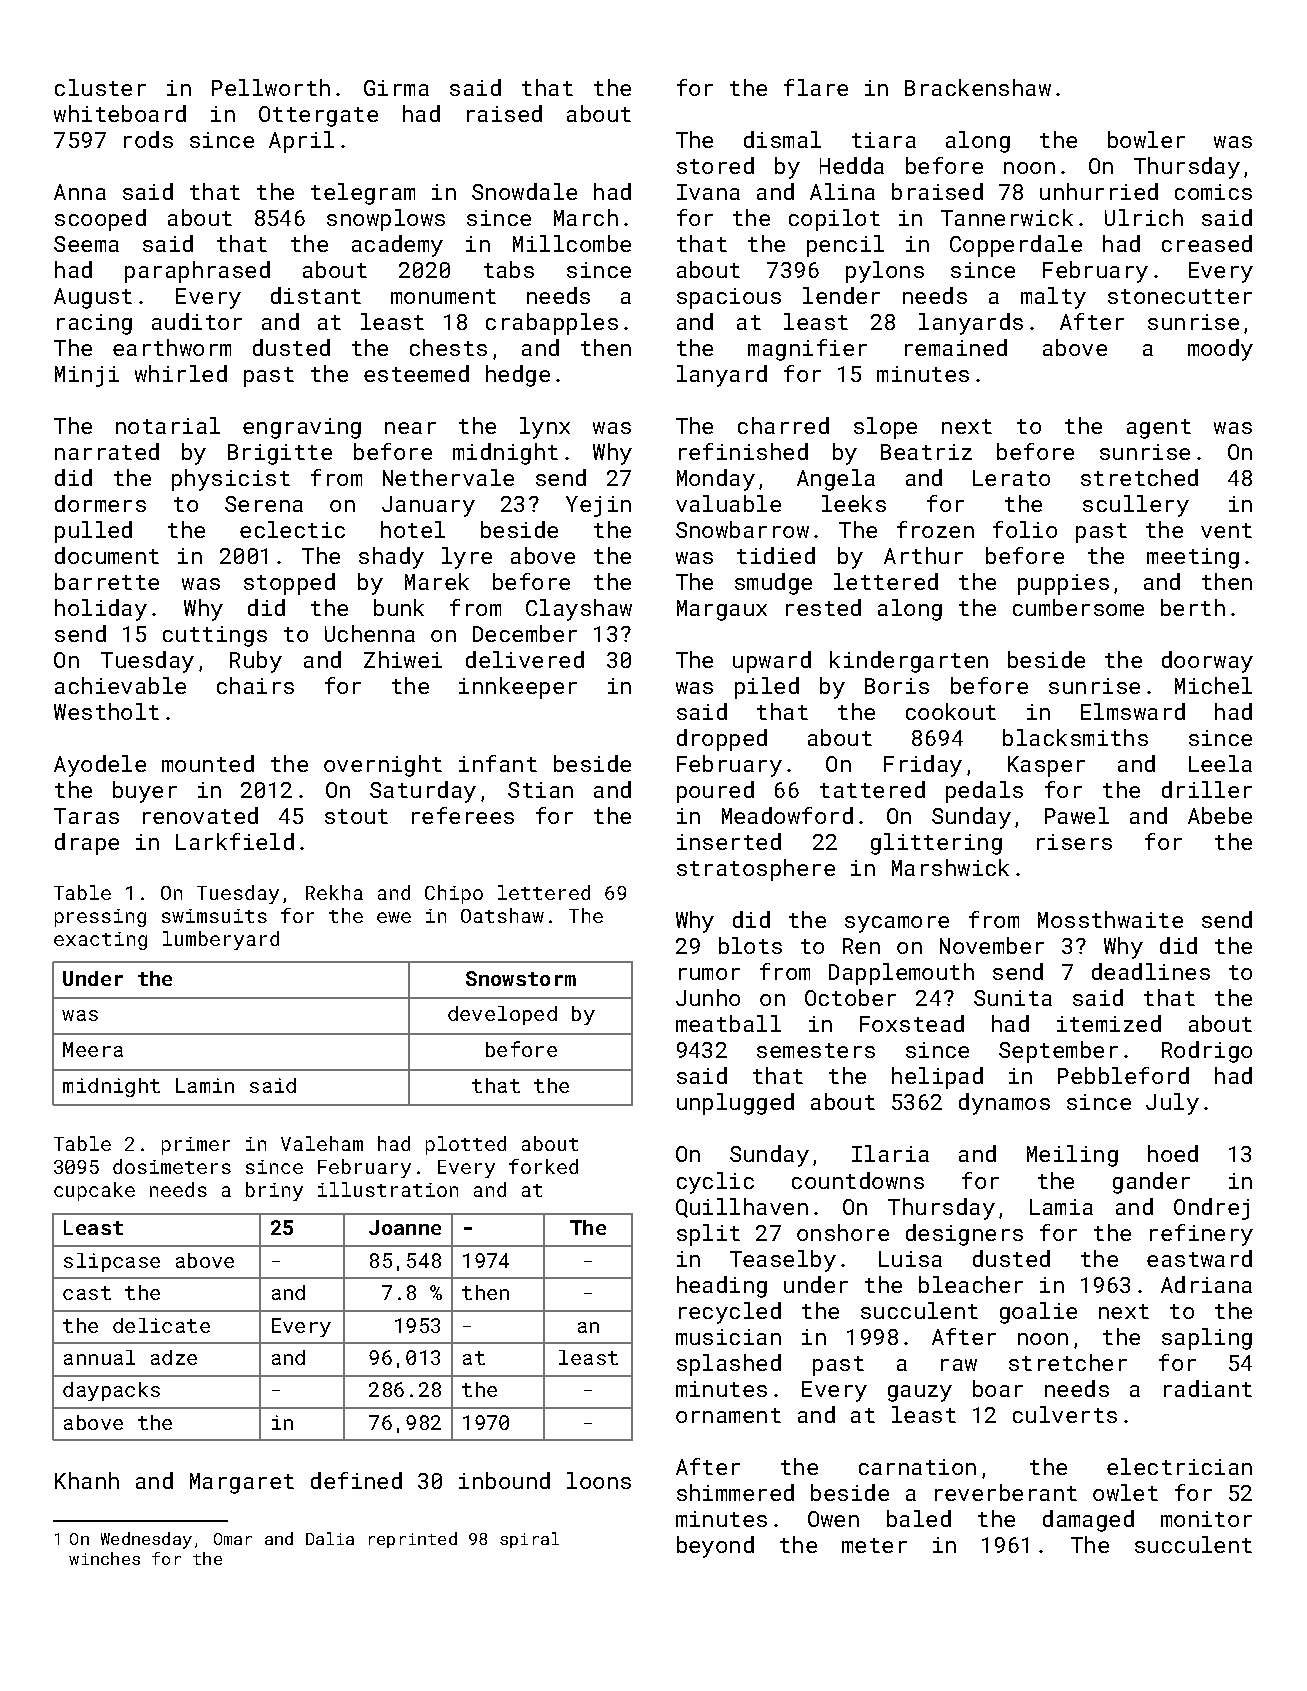 Image resolution: width=1307 pixels, height=1691 pixels. What do you see at coordinates (289, 584) in the screenshot?
I see `stopped` at bounding box center [289, 584].
